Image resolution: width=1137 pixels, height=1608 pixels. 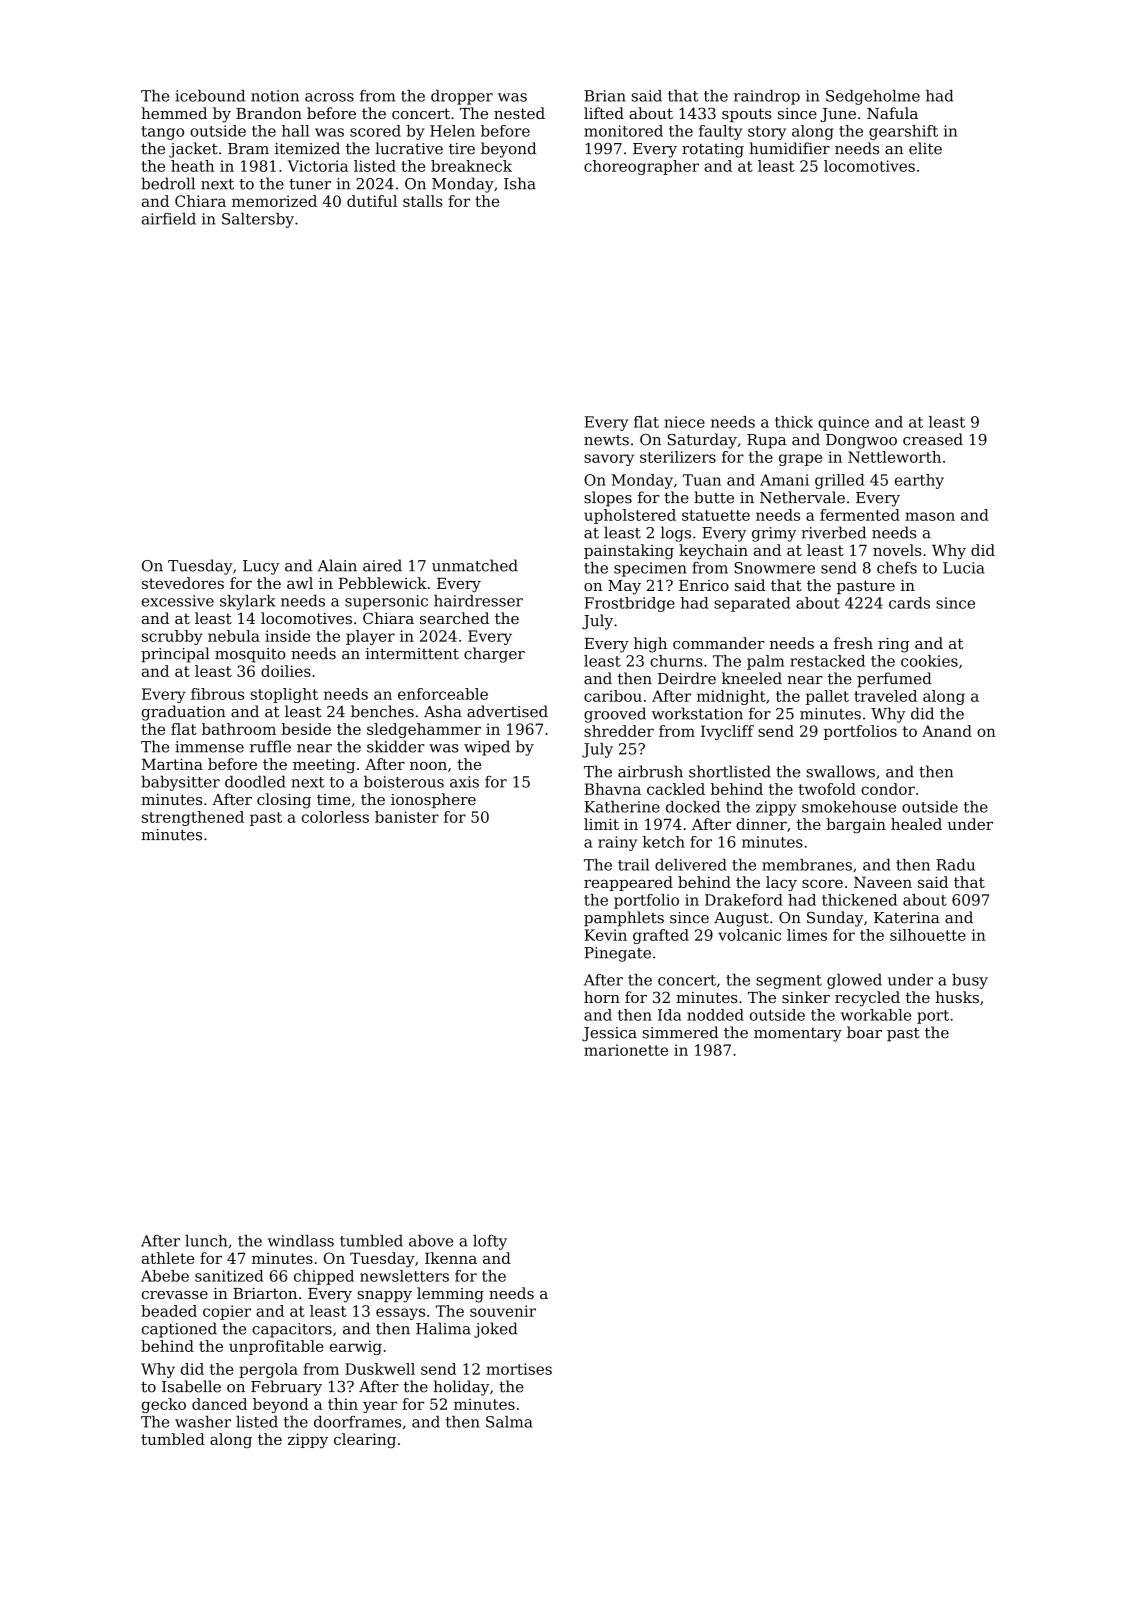 I want to click on grafted, so click(x=661, y=936).
